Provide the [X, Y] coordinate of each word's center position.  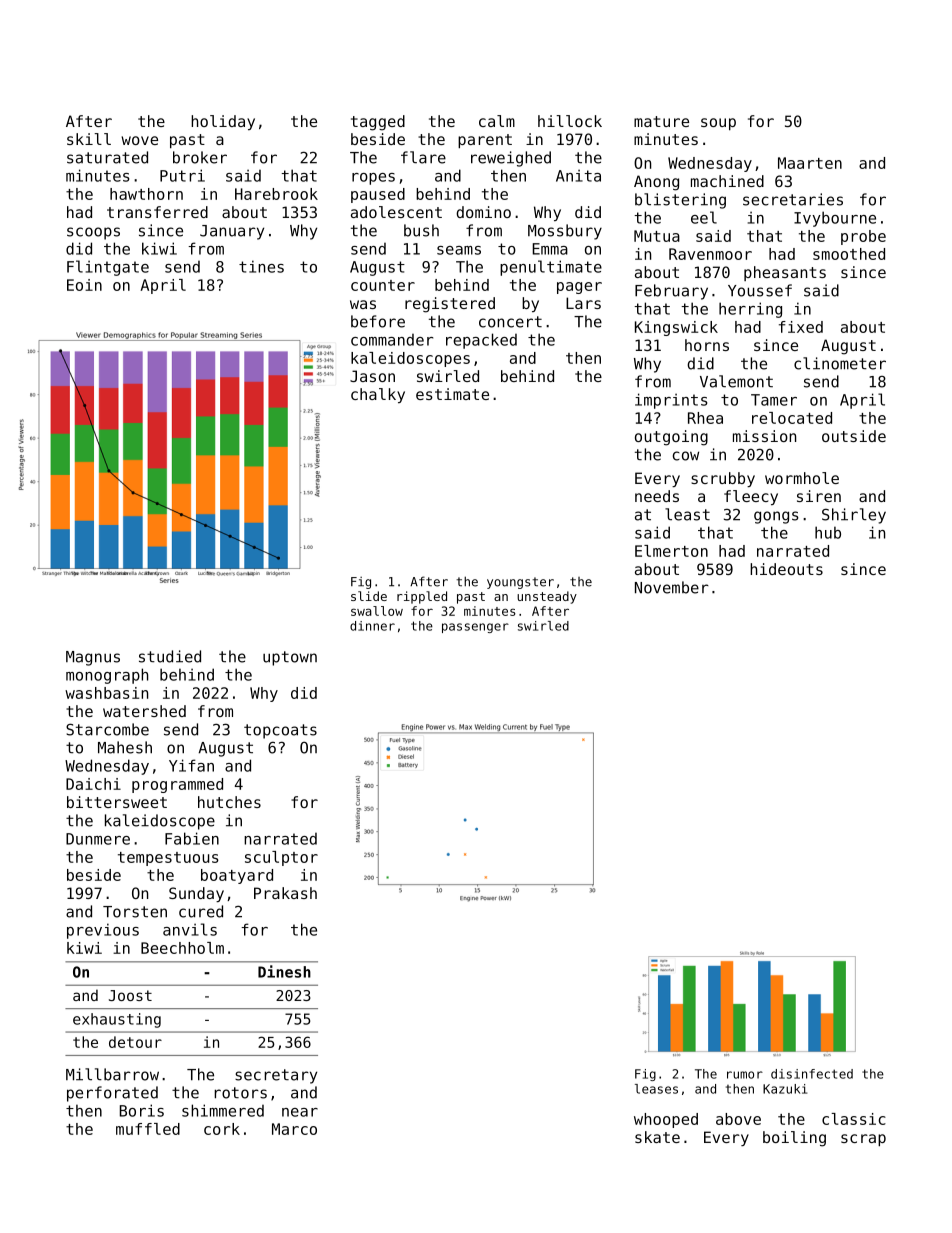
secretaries [793, 199]
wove [139, 140]
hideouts [786, 569]
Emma [550, 249]
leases [656, 1089]
